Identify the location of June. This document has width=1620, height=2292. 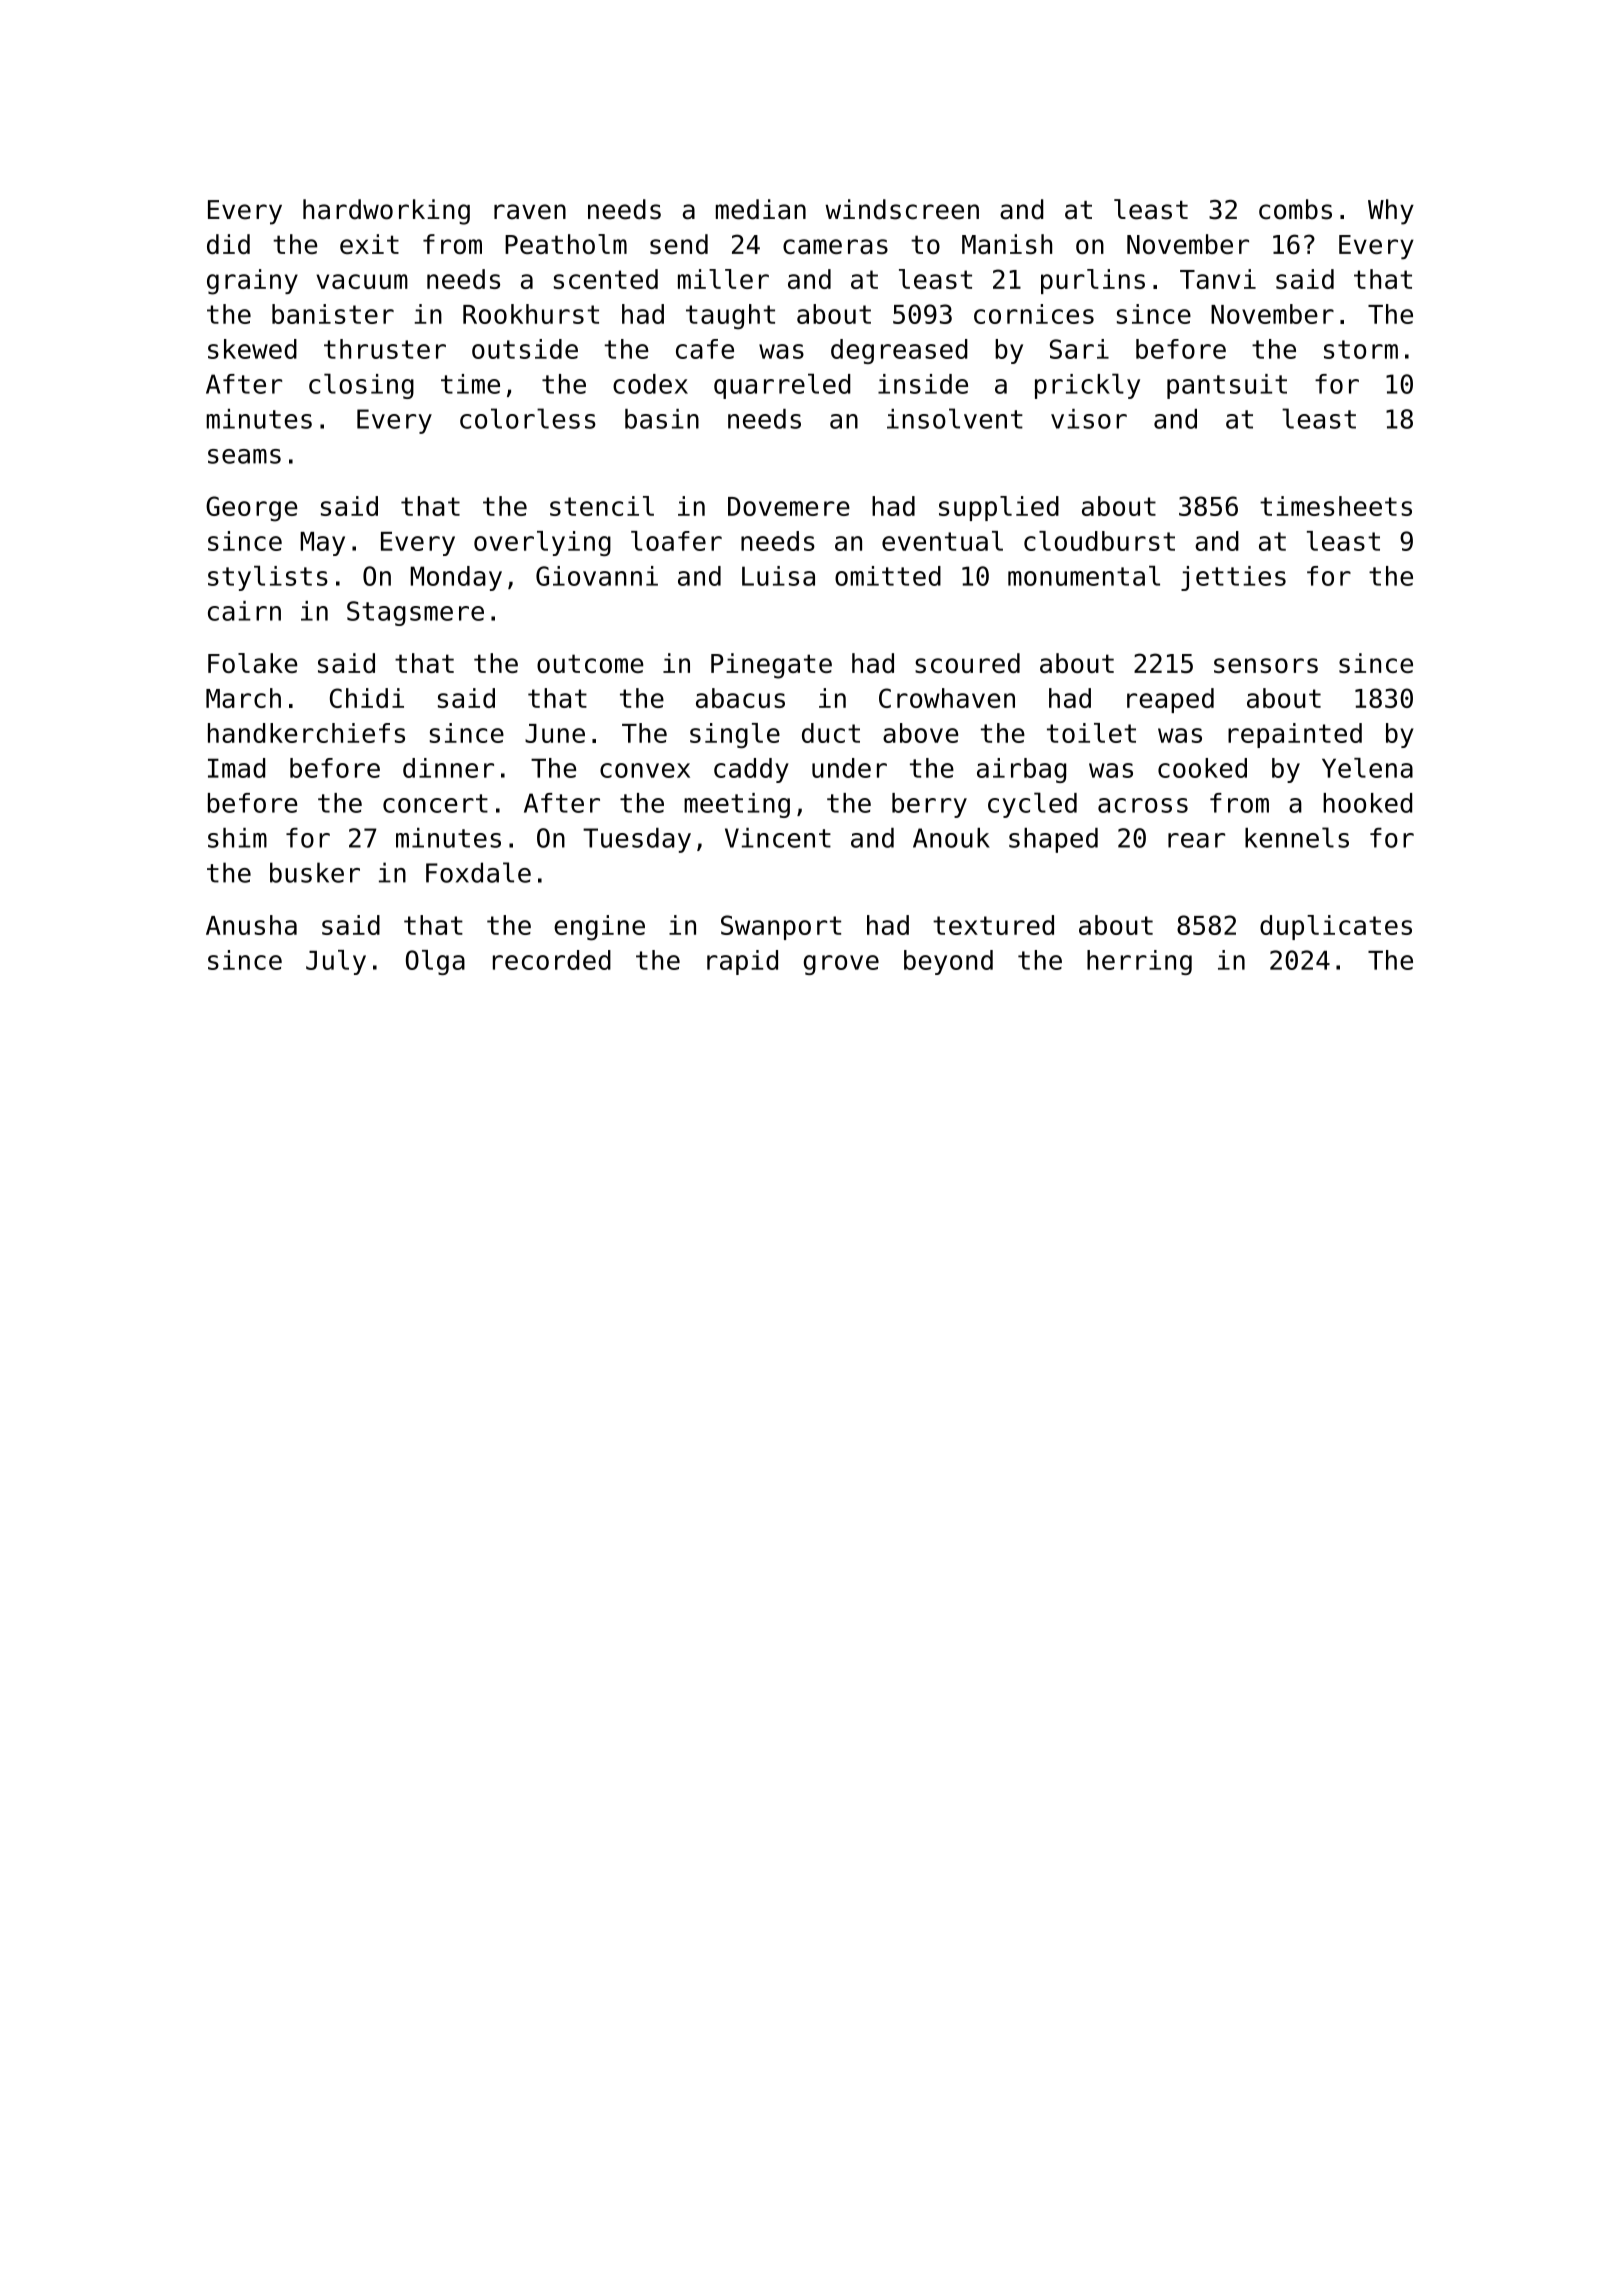
(555, 733).
